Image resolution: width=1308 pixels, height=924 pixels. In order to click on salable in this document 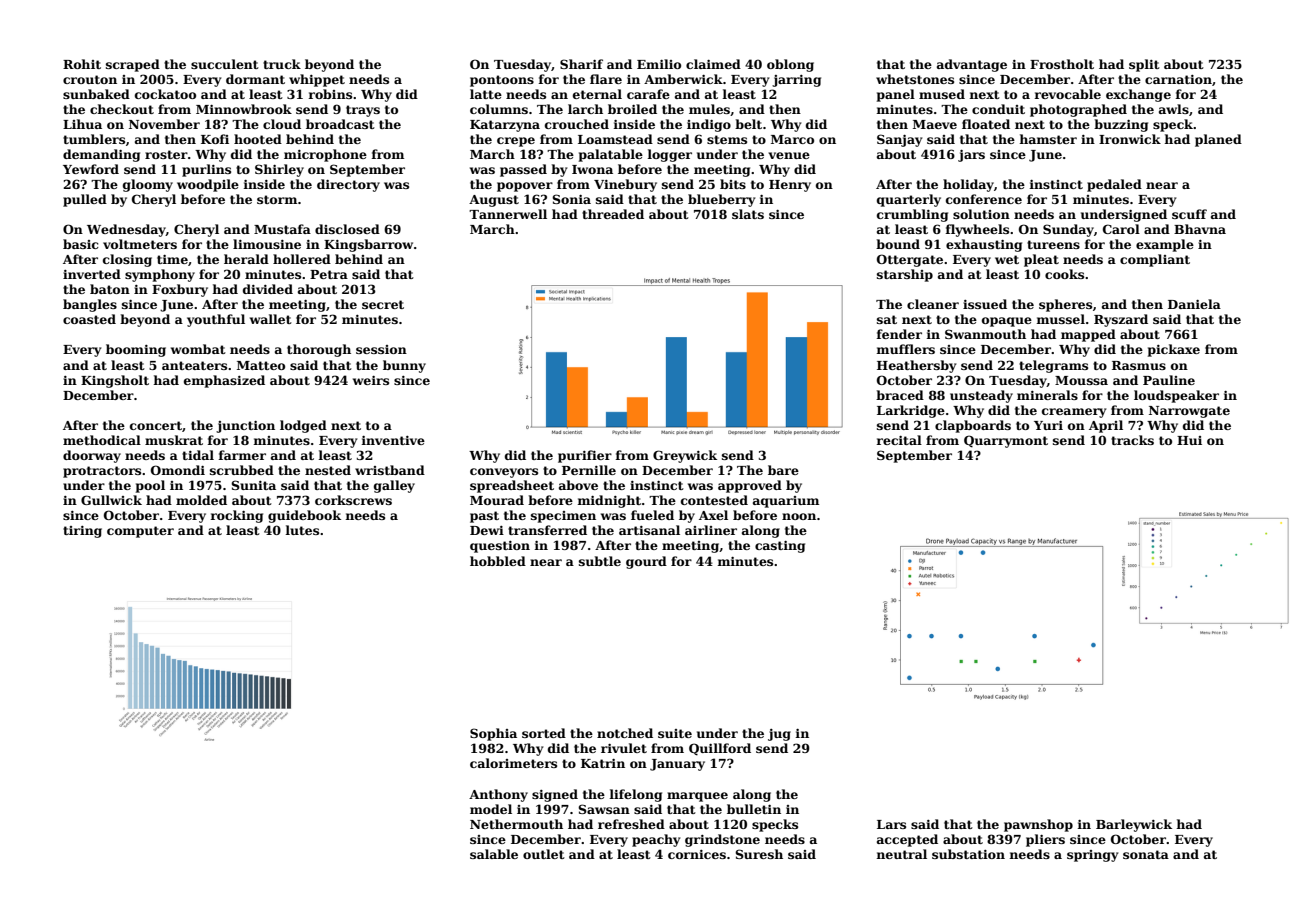, I will do `click(494, 854)`.
